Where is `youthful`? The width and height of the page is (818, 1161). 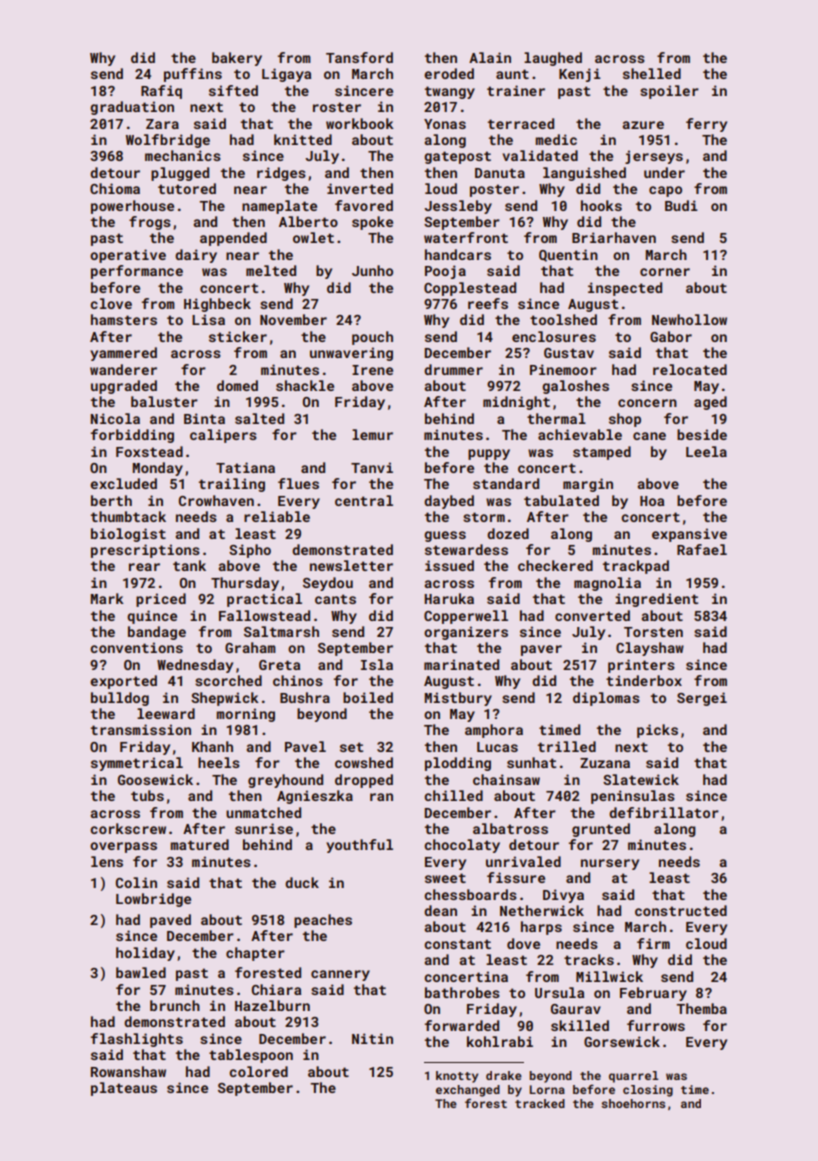
youthful is located at coordinates (359, 846).
